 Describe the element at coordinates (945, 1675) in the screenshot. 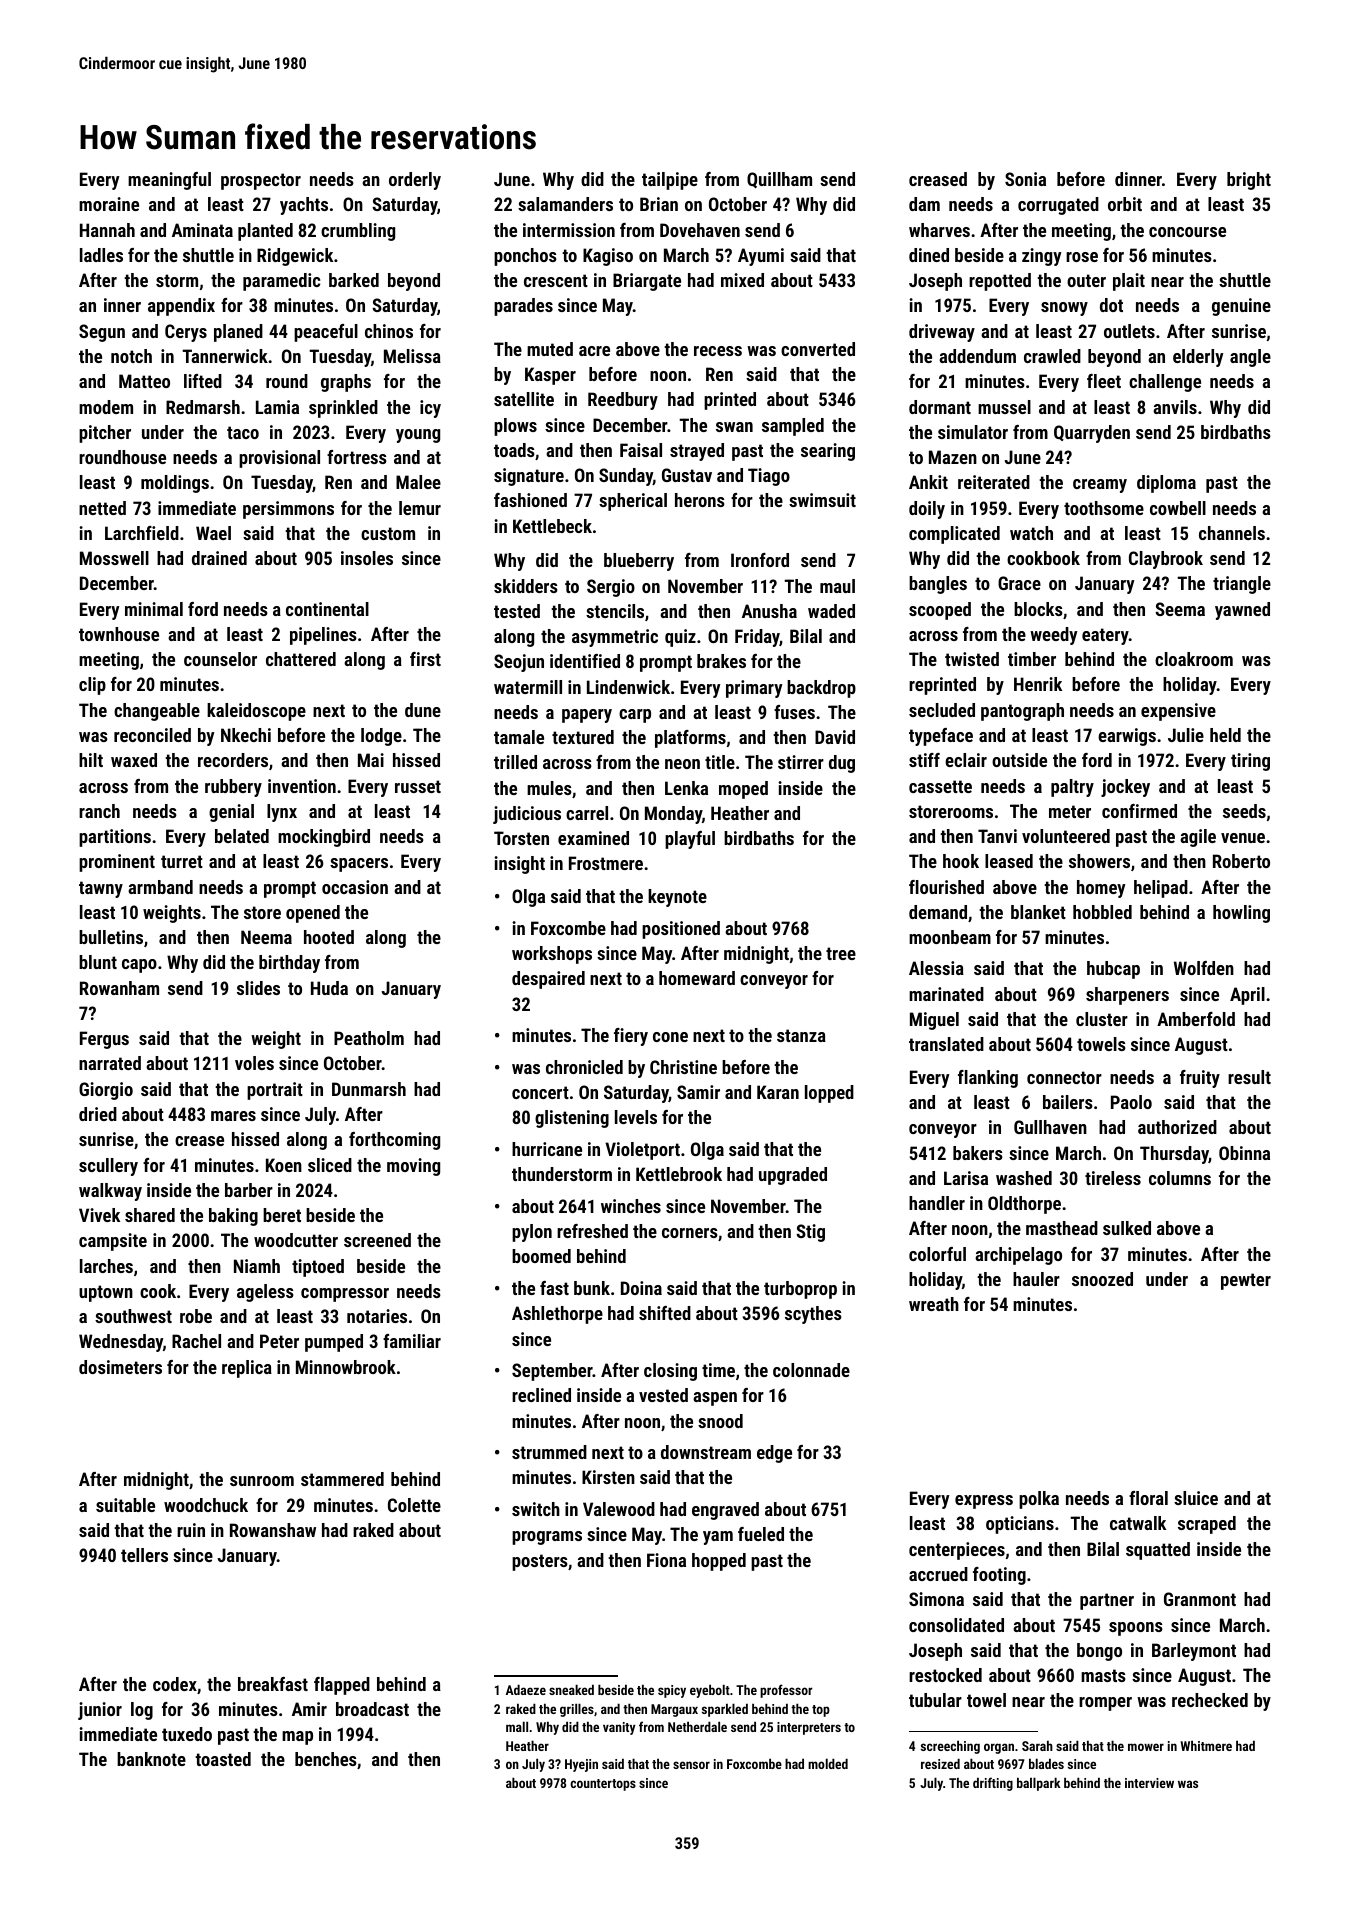

I see `restocked` at that location.
